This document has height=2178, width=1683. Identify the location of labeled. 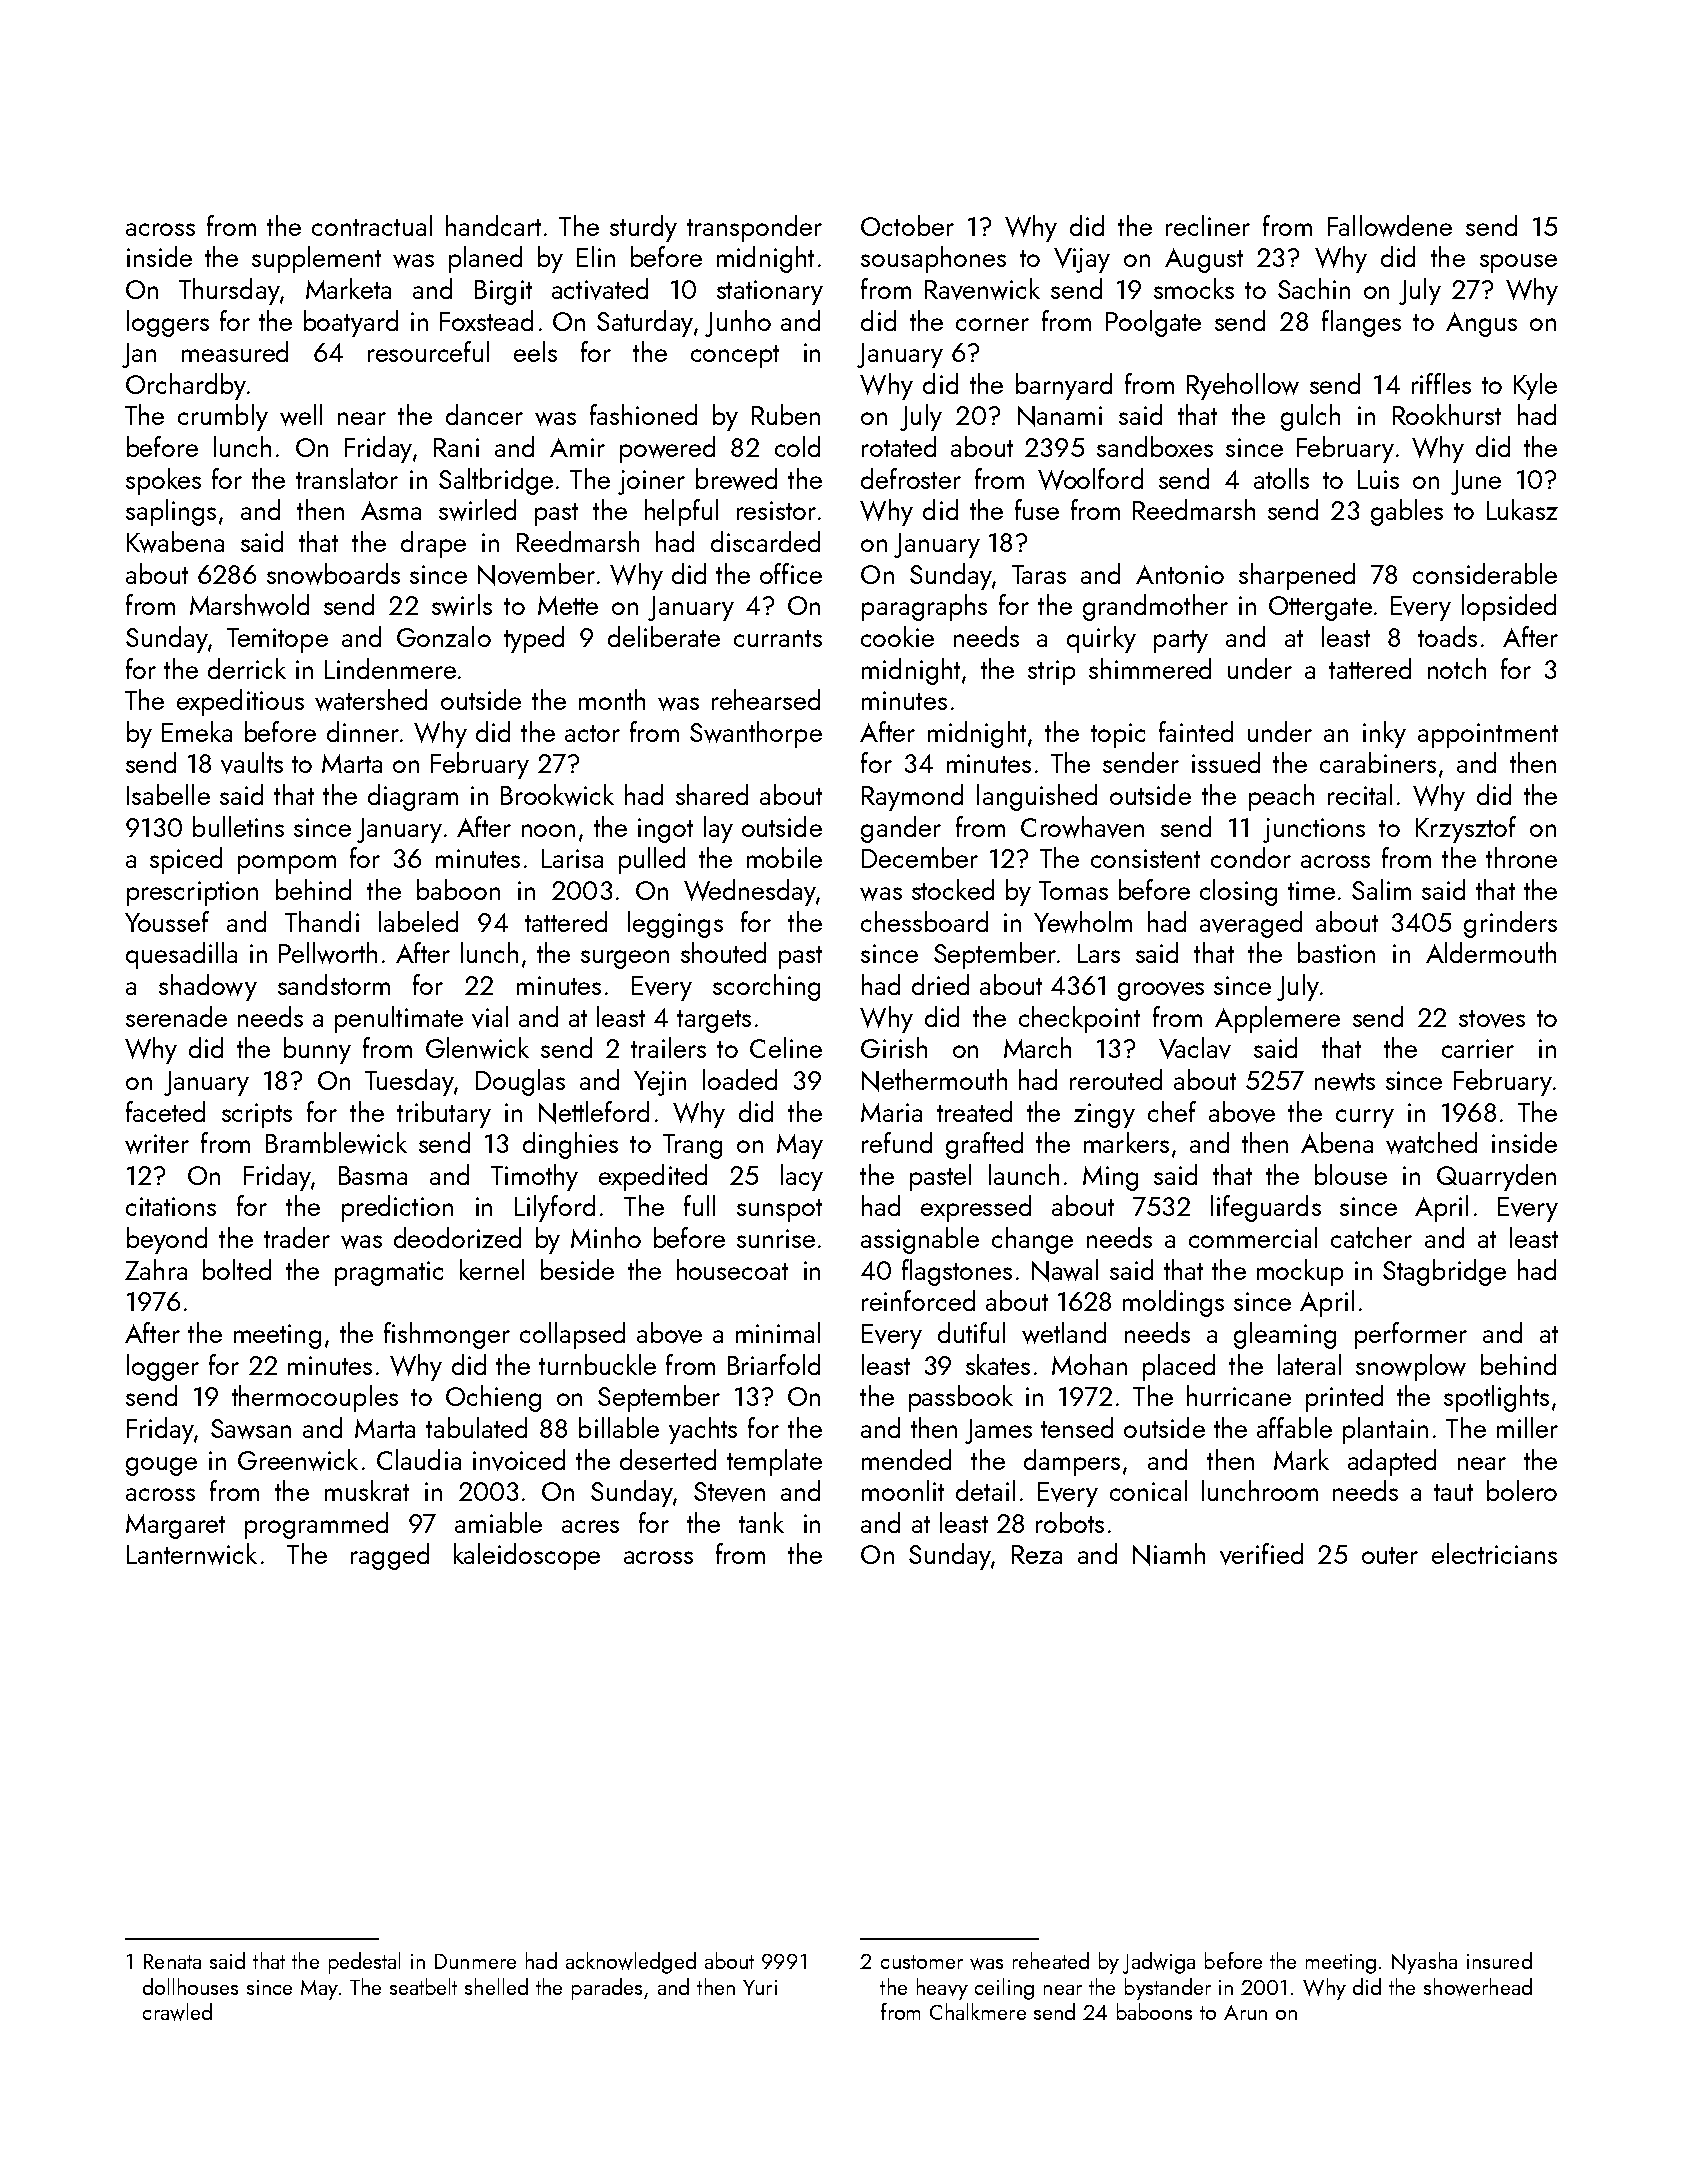
(418, 921).
